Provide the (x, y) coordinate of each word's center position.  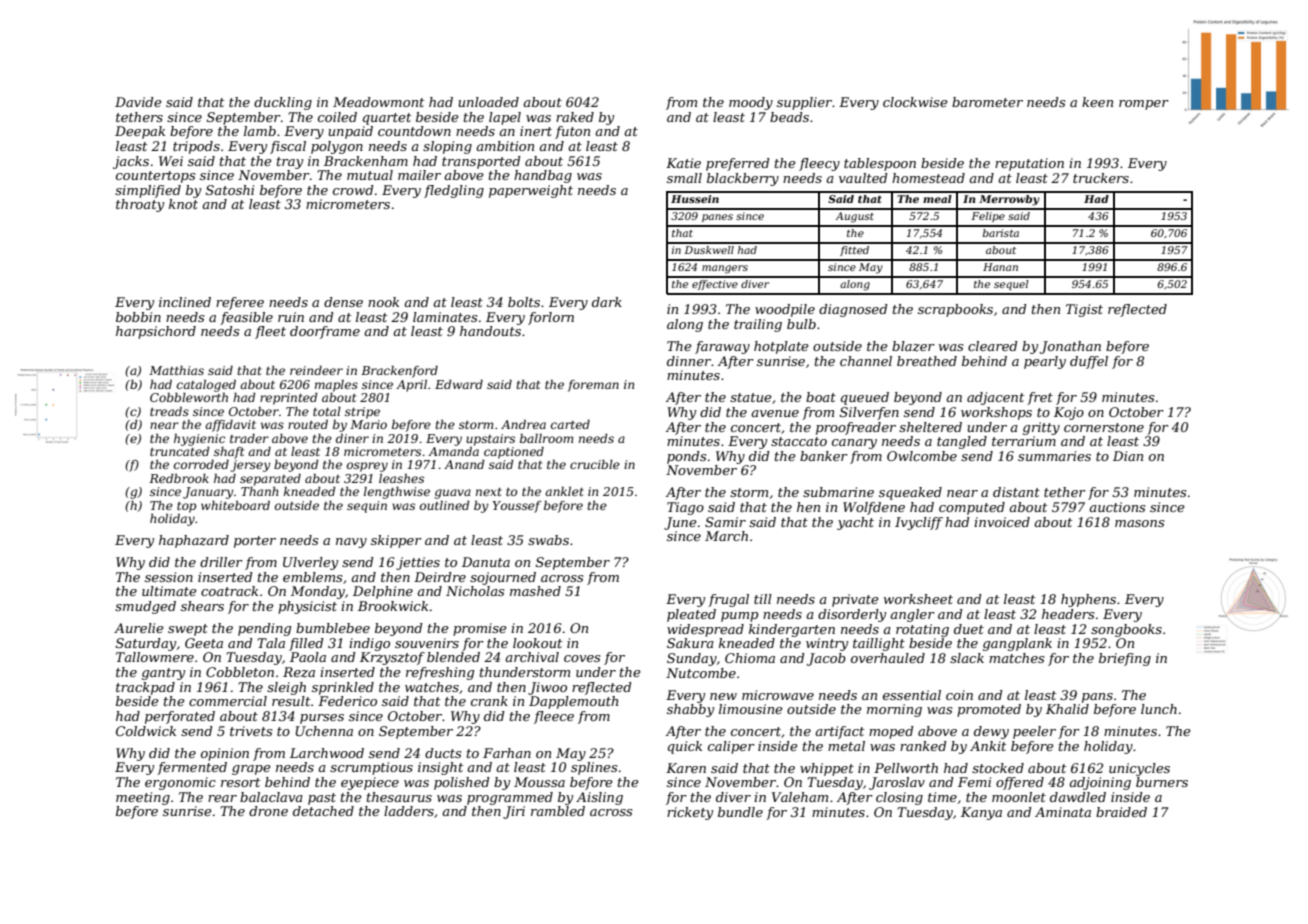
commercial (228, 701)
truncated (180, 451)
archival (532, 657)
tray (290, 163)
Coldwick (146, 731)
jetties (418, 563)
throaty (140, 205)
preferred (738, 164)
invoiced (1002, 522)
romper (1144, 105)
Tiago (685, 508)
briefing (1125, 659)
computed (972, 508)
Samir (725, 522)
